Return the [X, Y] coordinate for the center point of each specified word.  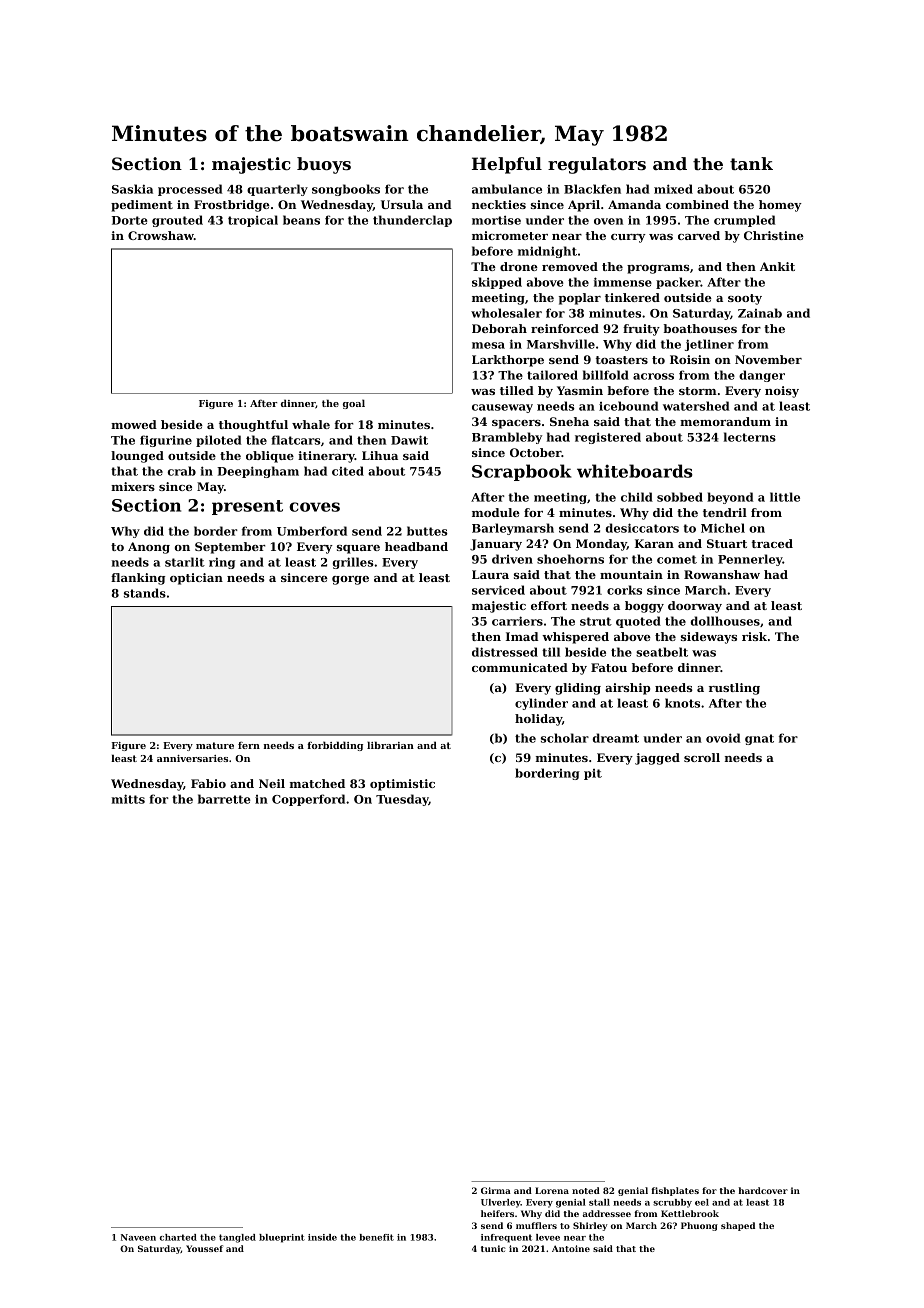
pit [593, 774]
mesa [488, 345]
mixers [133, 486]
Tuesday [402, 800]
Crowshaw [161, 235]
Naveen [138, 1237]
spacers [516, 424]
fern [249, 745]
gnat [759, 739]
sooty [745, 299]
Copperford [308, 800]
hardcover [763, 1190]
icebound [628, 406]
